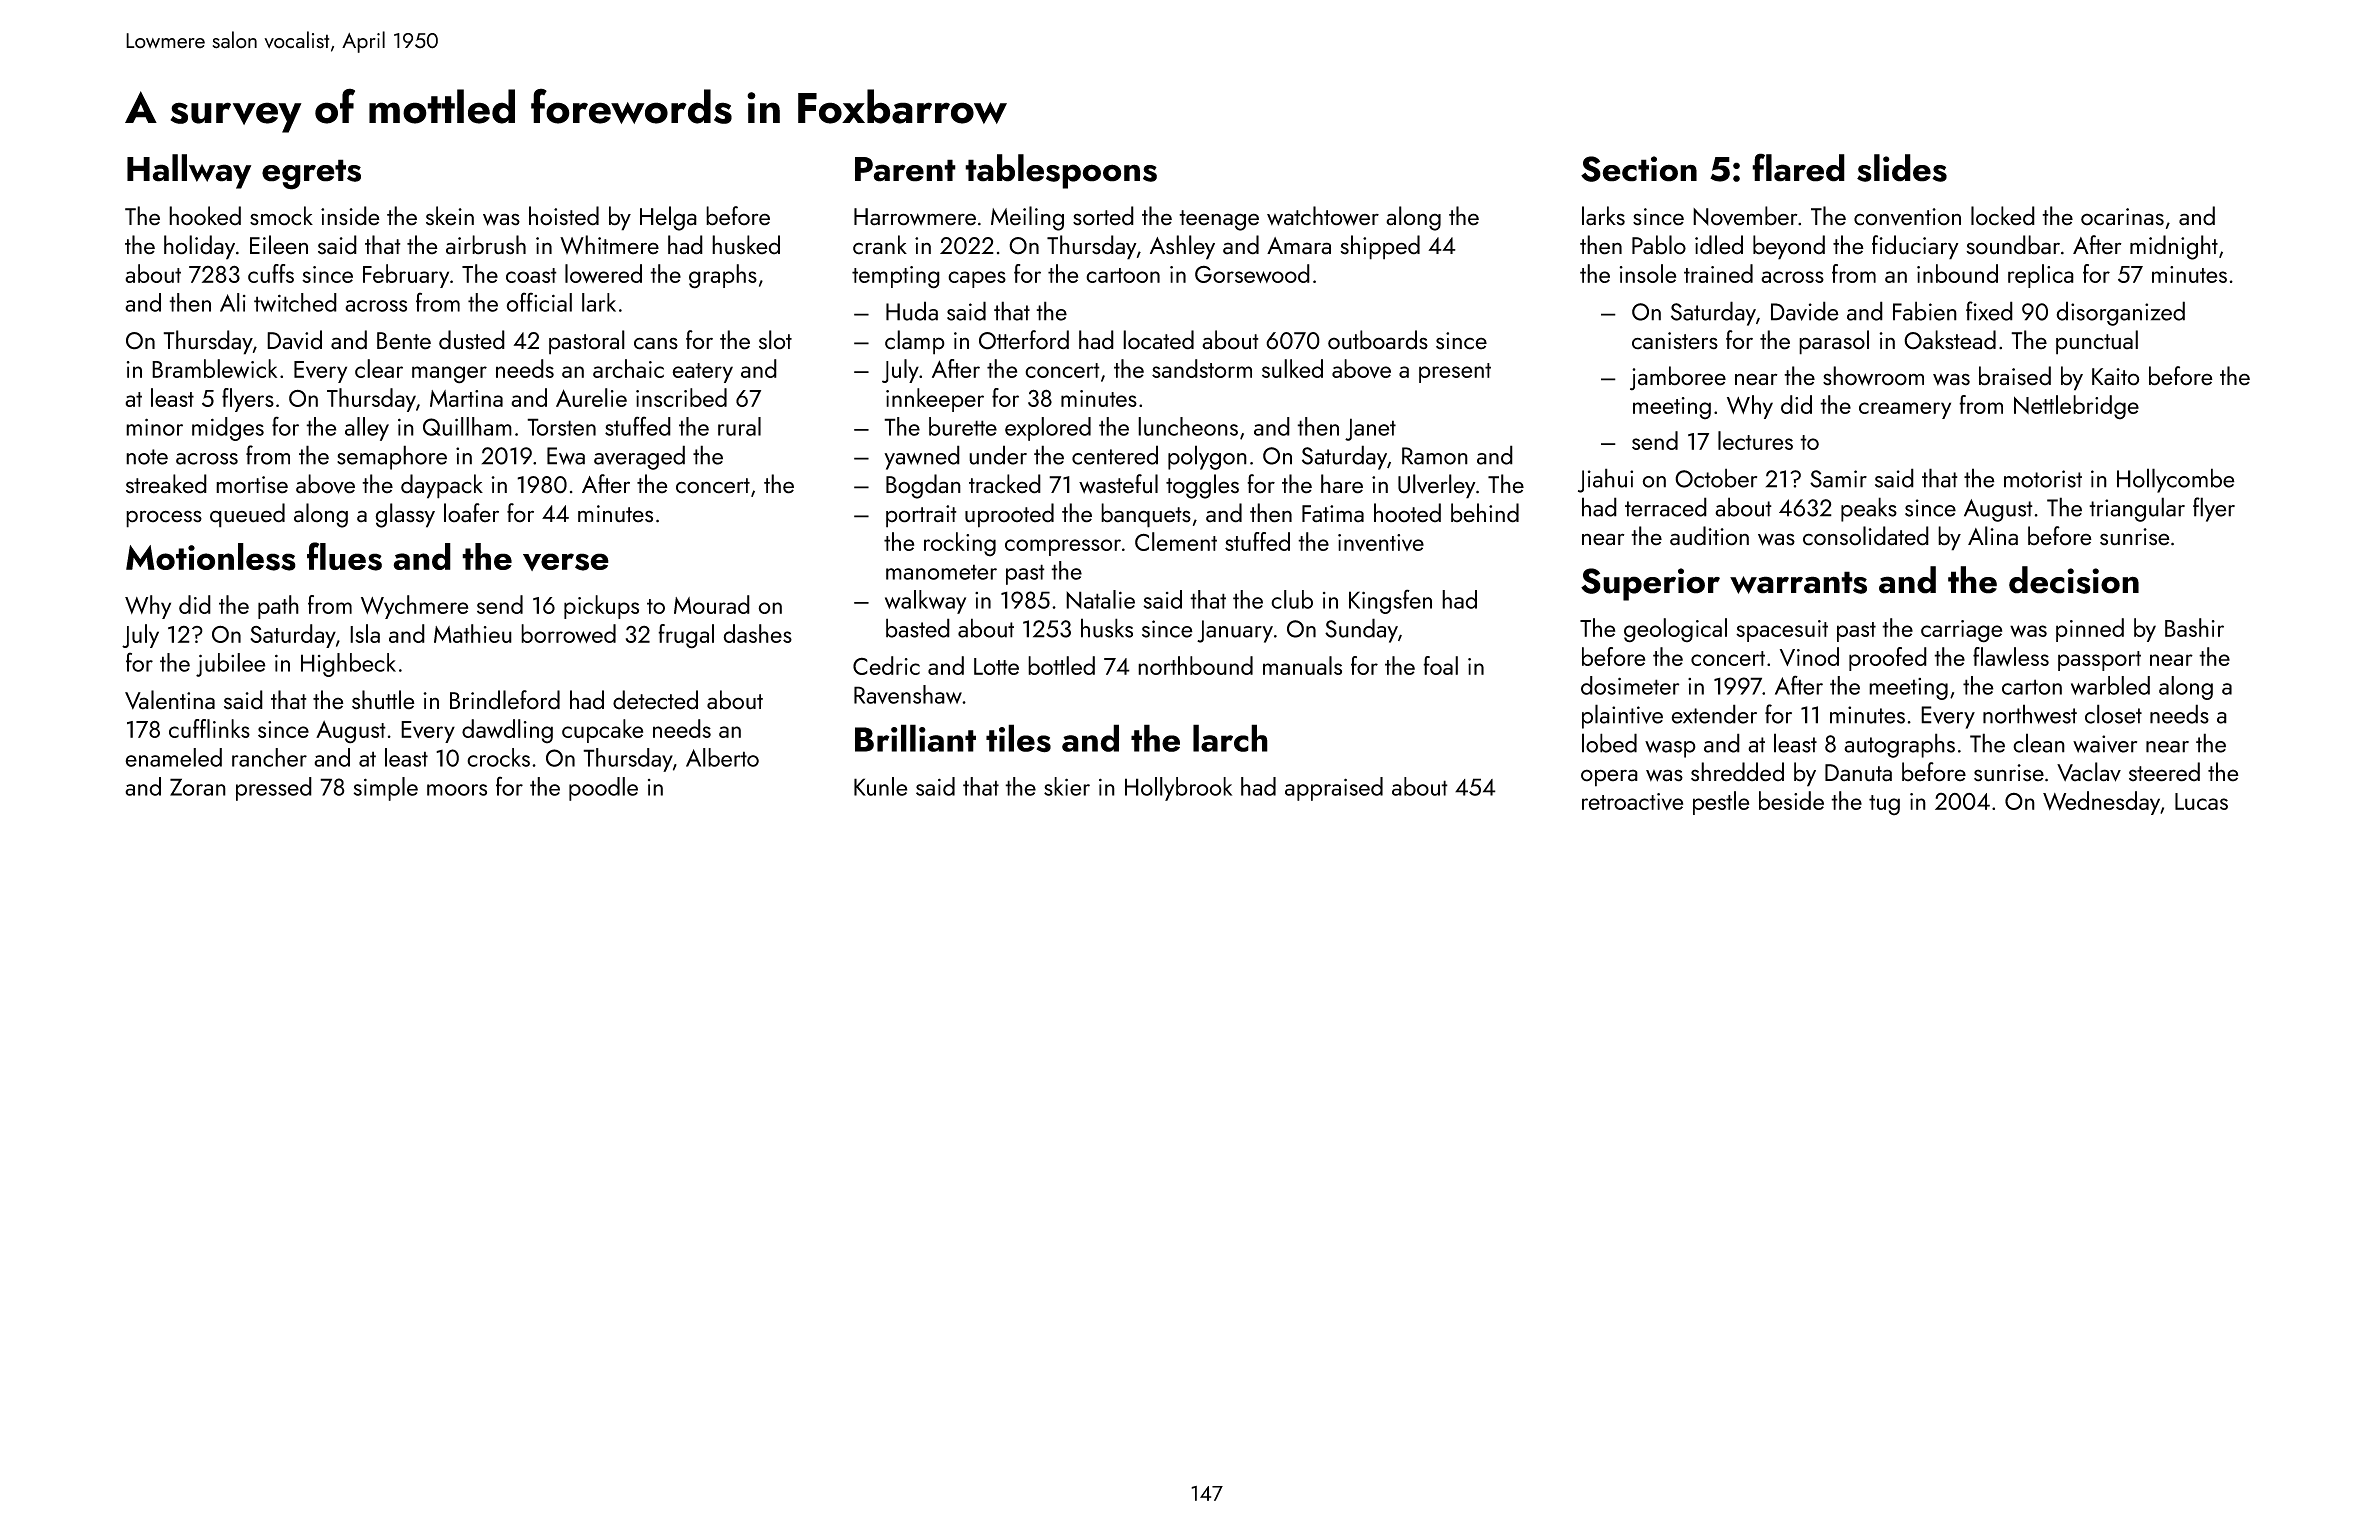 This page has width=2380, height=1540. Describe the element at coordinates (935, 400) in the page. I see `innkeeper` at that location.
